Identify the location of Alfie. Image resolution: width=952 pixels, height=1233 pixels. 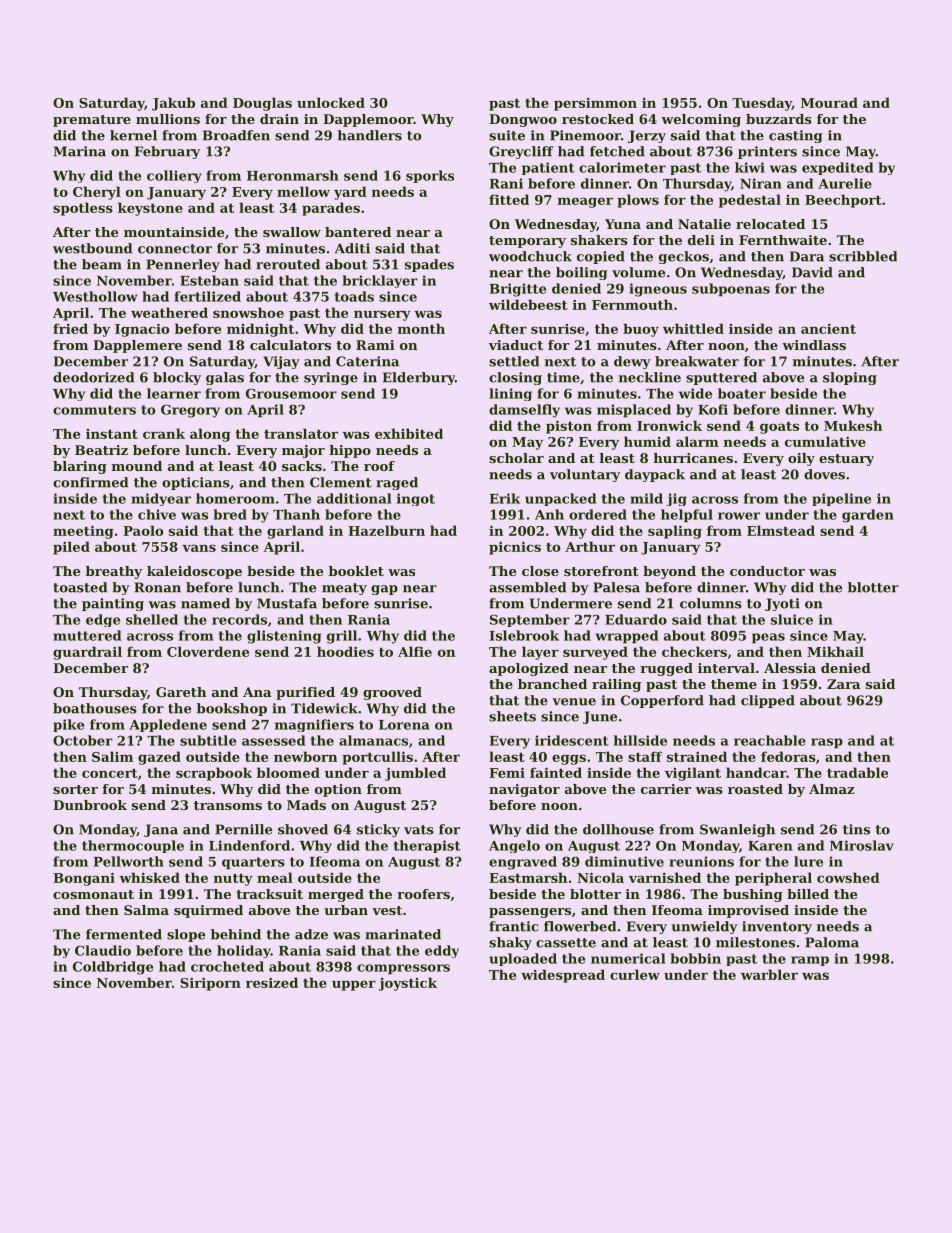
(415, 651).
